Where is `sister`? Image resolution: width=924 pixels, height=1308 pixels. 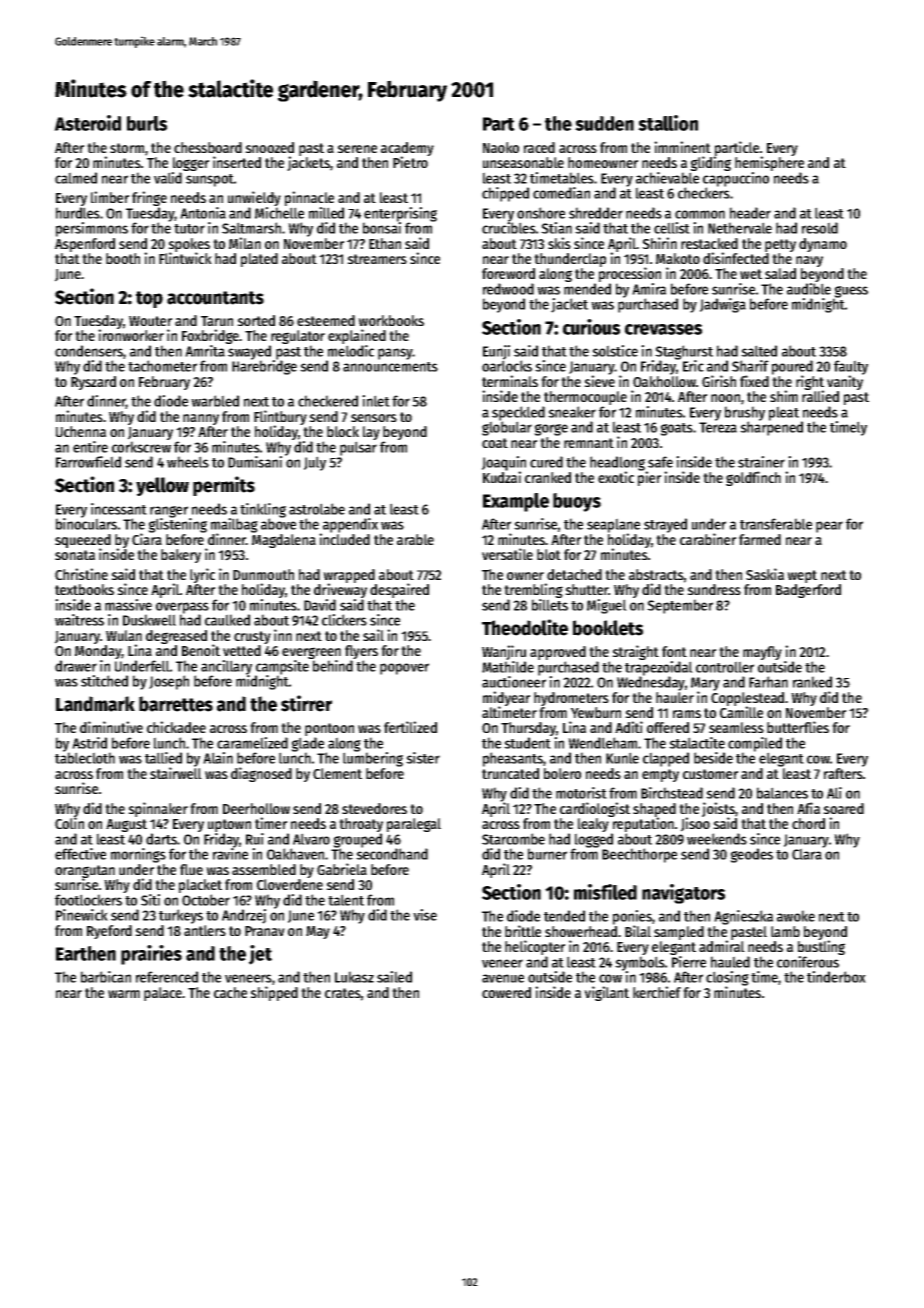
sister is located at coordinates (423, 758).
